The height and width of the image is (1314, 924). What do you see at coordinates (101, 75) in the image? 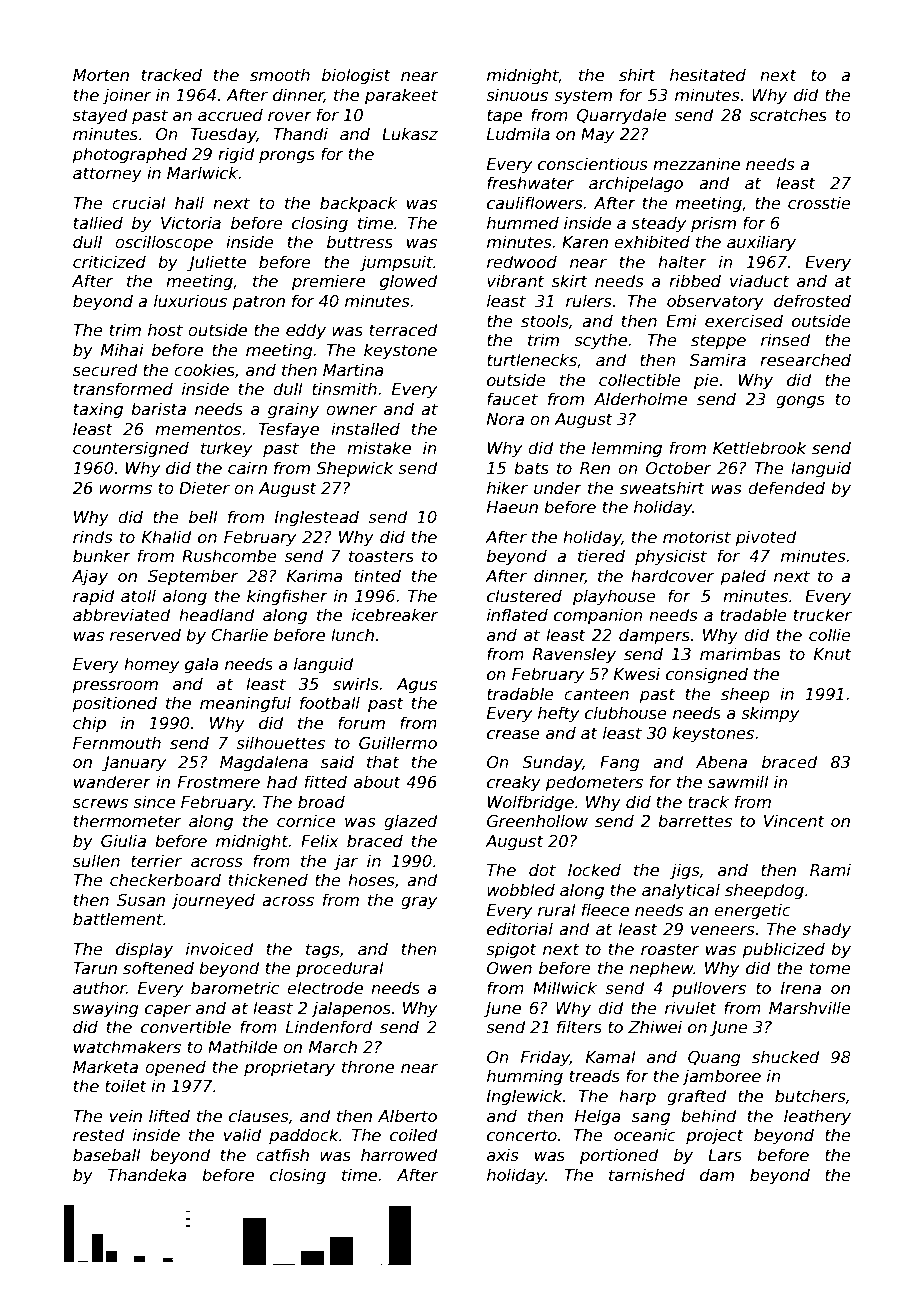
I see `Morten` at bounding box center [101, 75].
